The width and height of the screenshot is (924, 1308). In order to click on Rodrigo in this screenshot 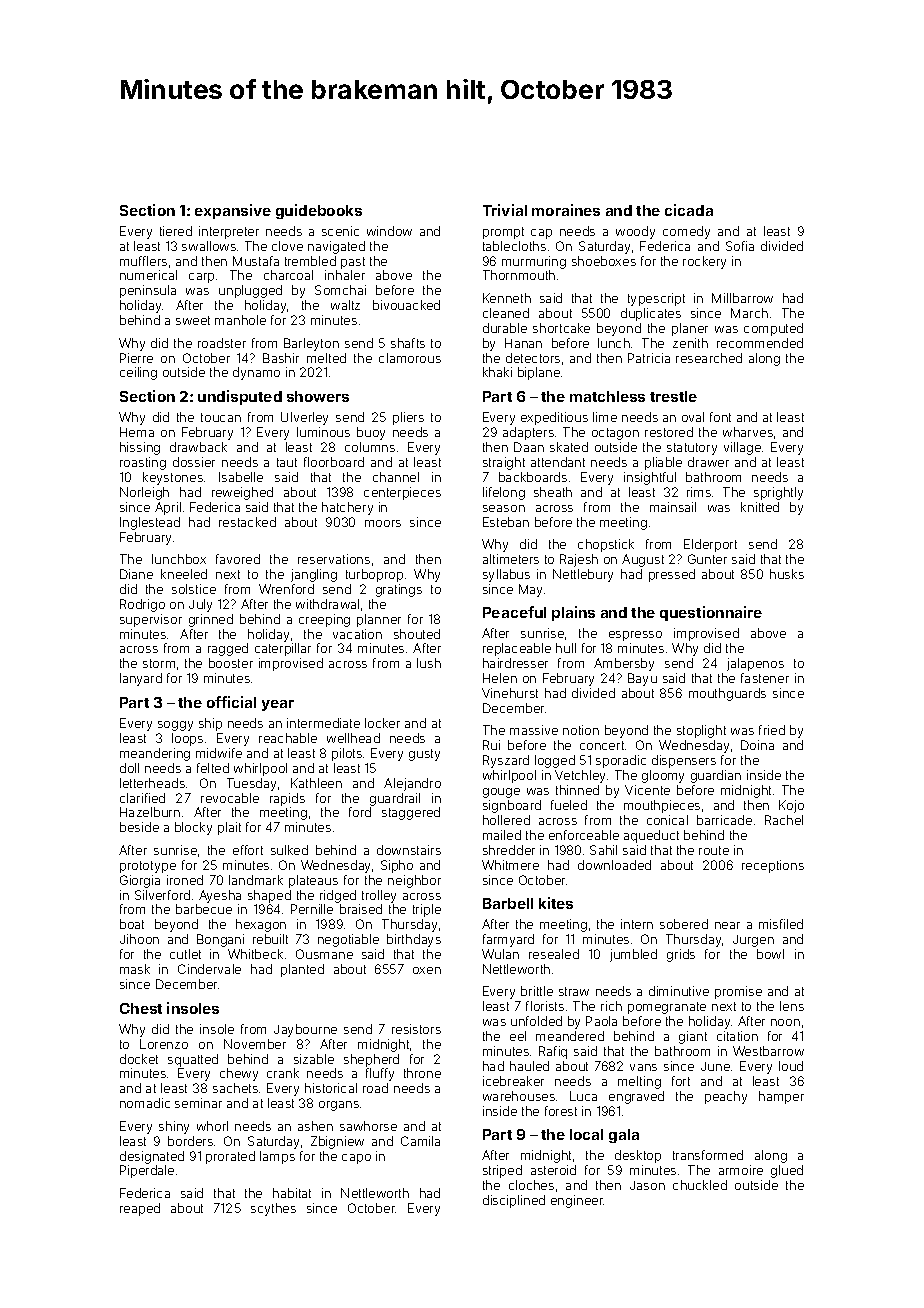, I will do `click(142, 605)`.
